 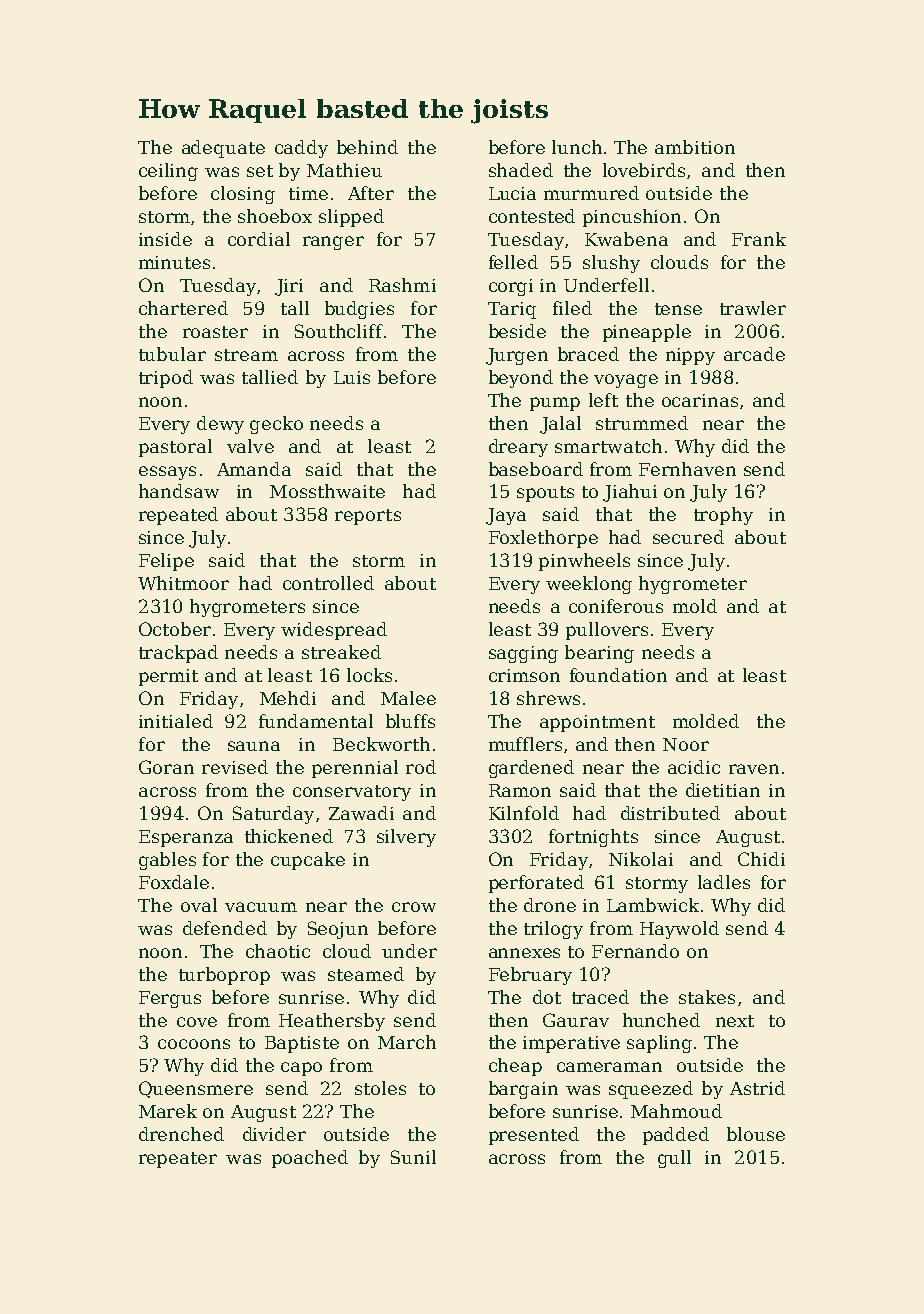 What do you see at coordinates (235, 767) in the page?
I see `revised` at bounding box center [235, 767].
